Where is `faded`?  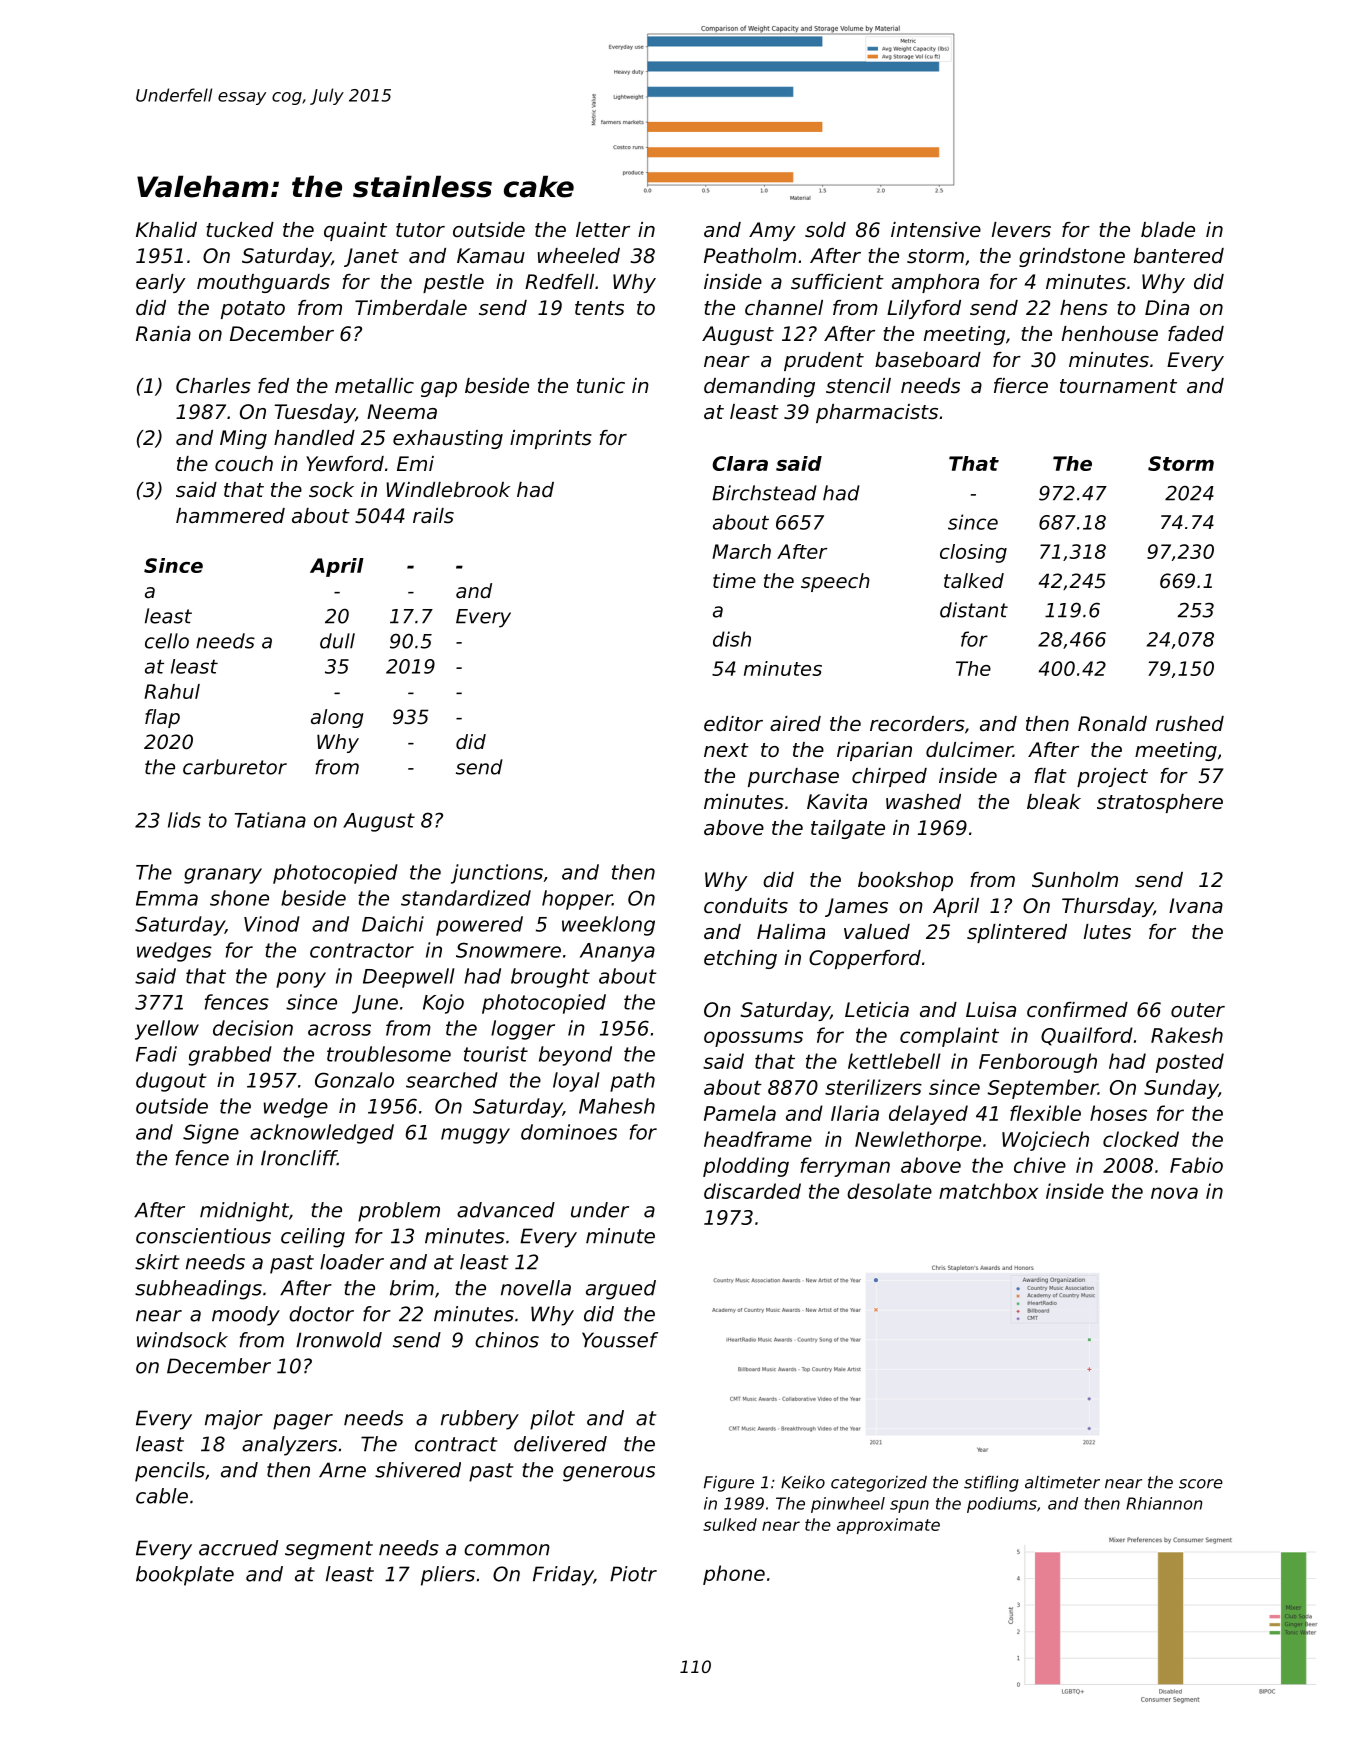
faded is located at coordinates (1196, 334).
